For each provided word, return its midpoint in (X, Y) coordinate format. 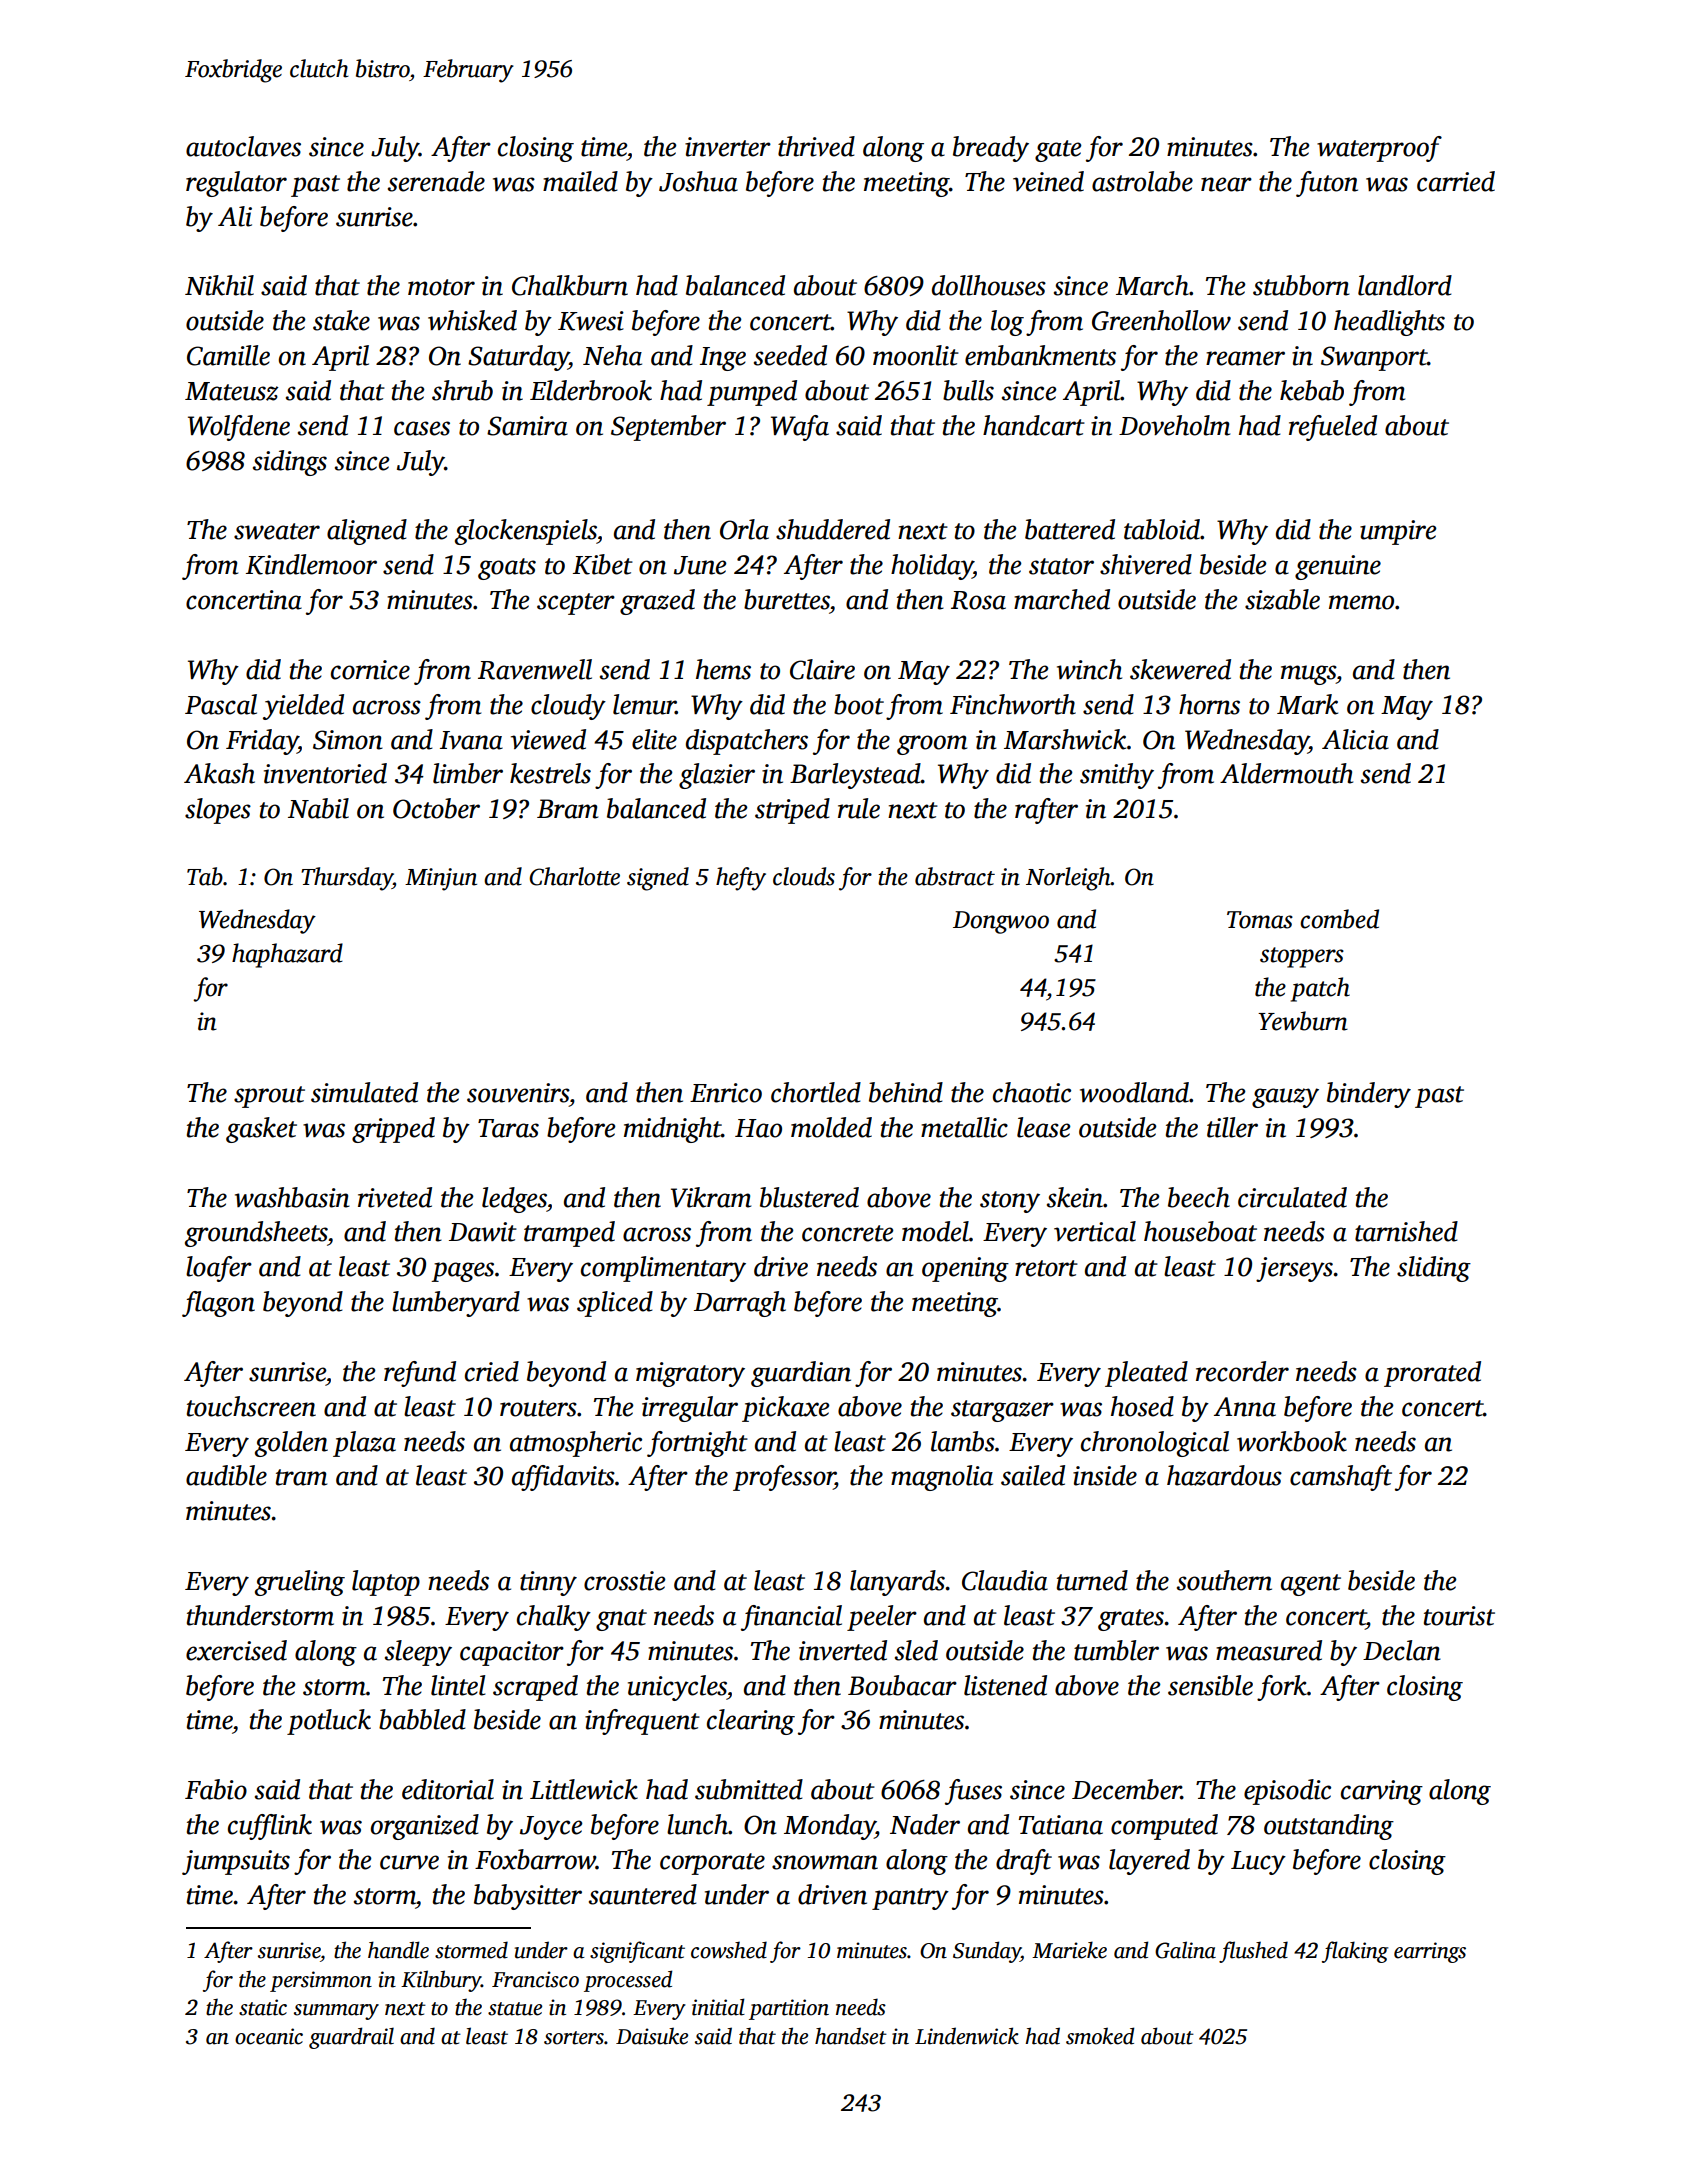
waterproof (1379, 149)
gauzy (1285, 1098)
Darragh (740, 1304)
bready (991, 149)
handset (851, 2036)
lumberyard (456, 1304)
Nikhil (219, 285)
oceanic (269, 2036)
